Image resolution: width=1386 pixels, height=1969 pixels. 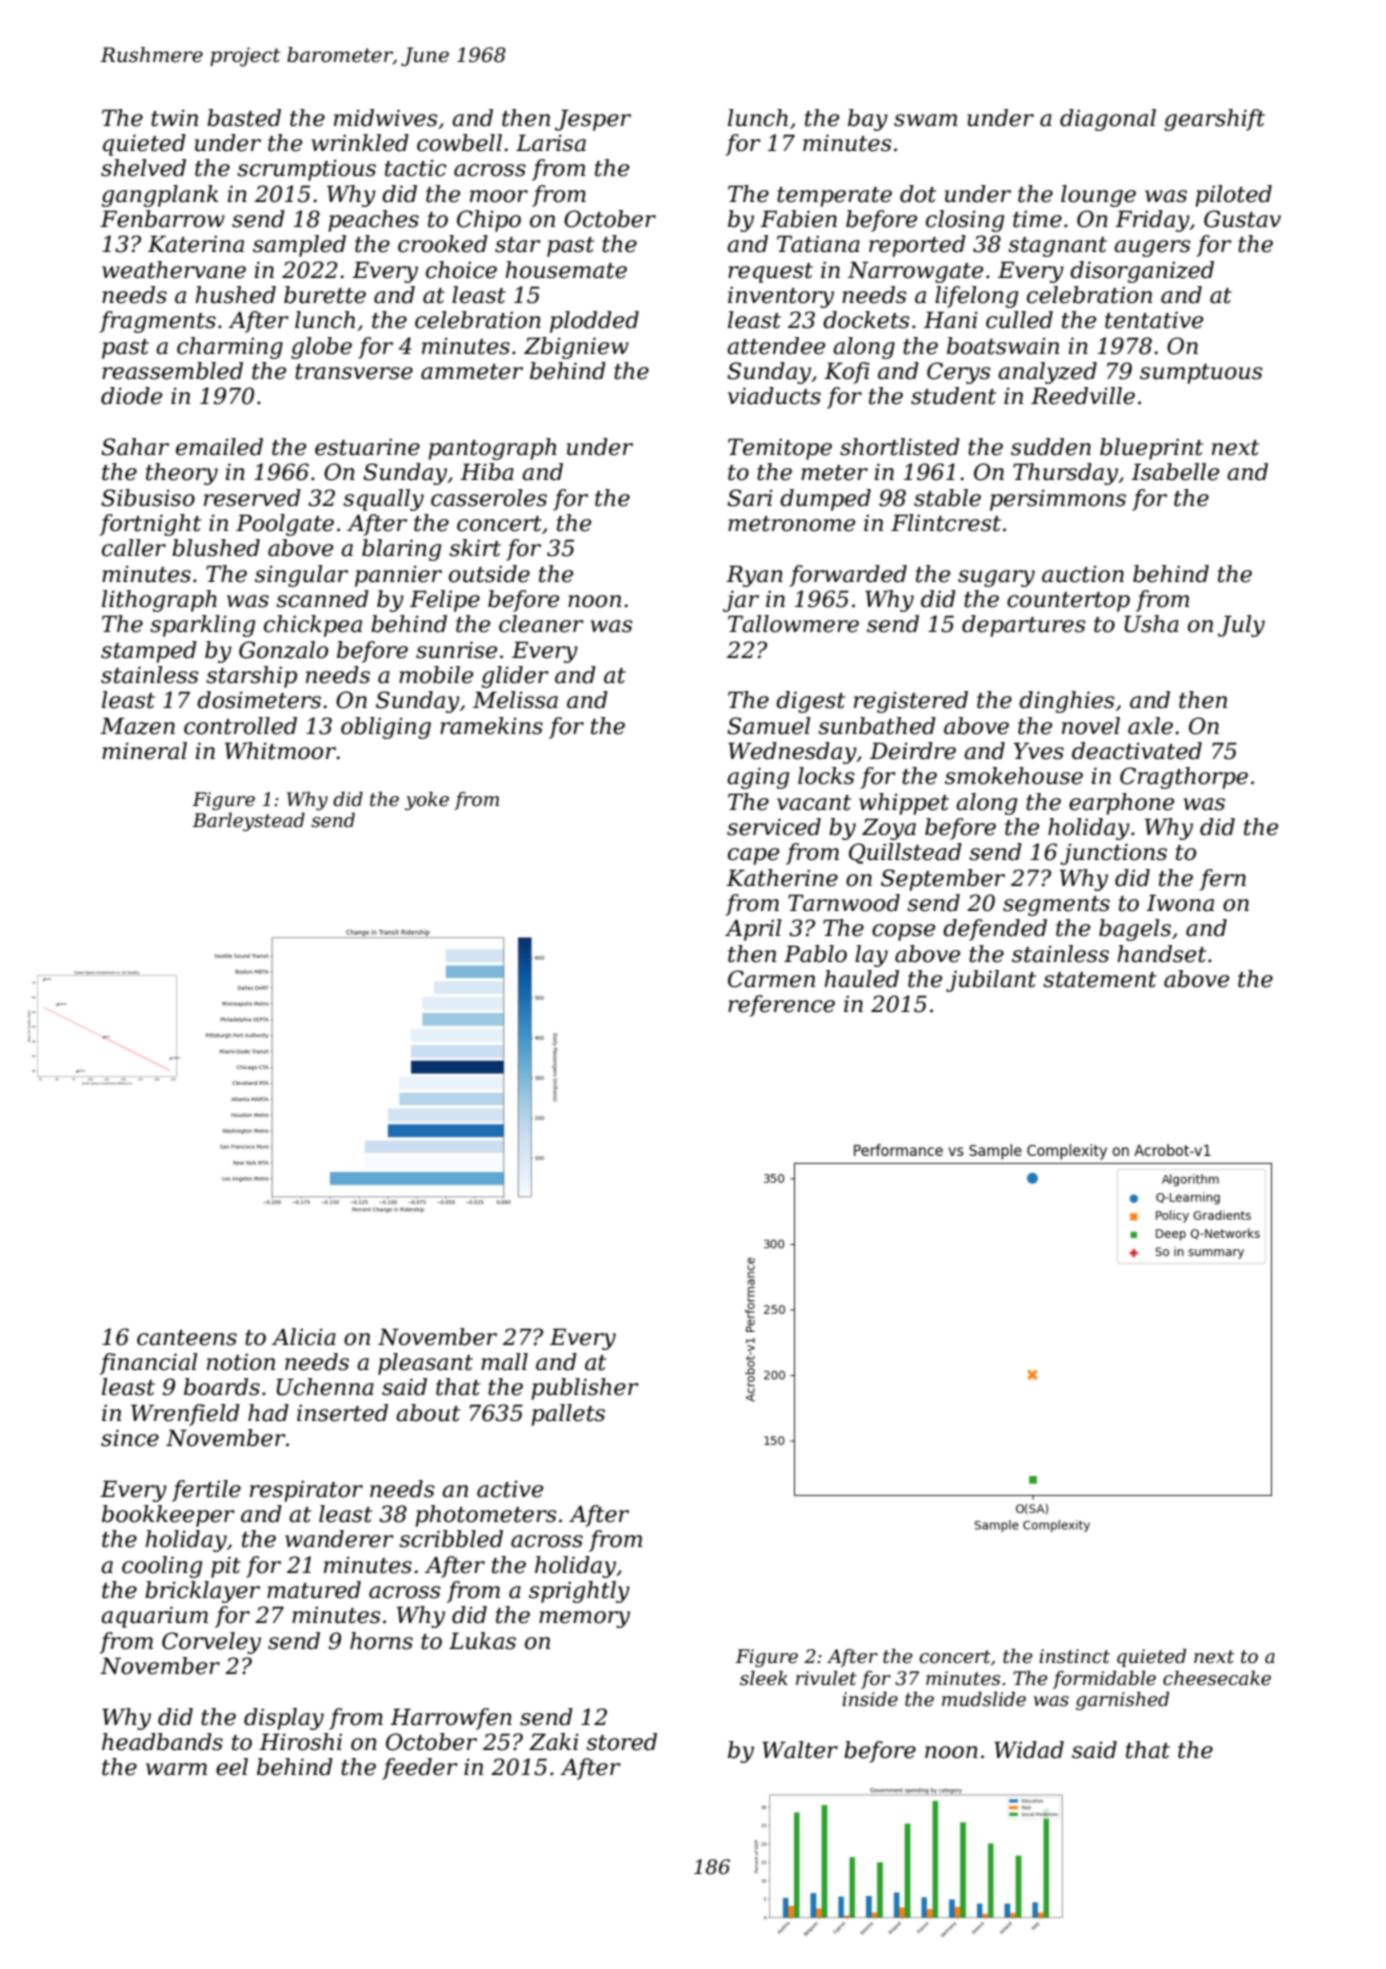 I want to click on Zaki, so click(x=554, y=1742).
